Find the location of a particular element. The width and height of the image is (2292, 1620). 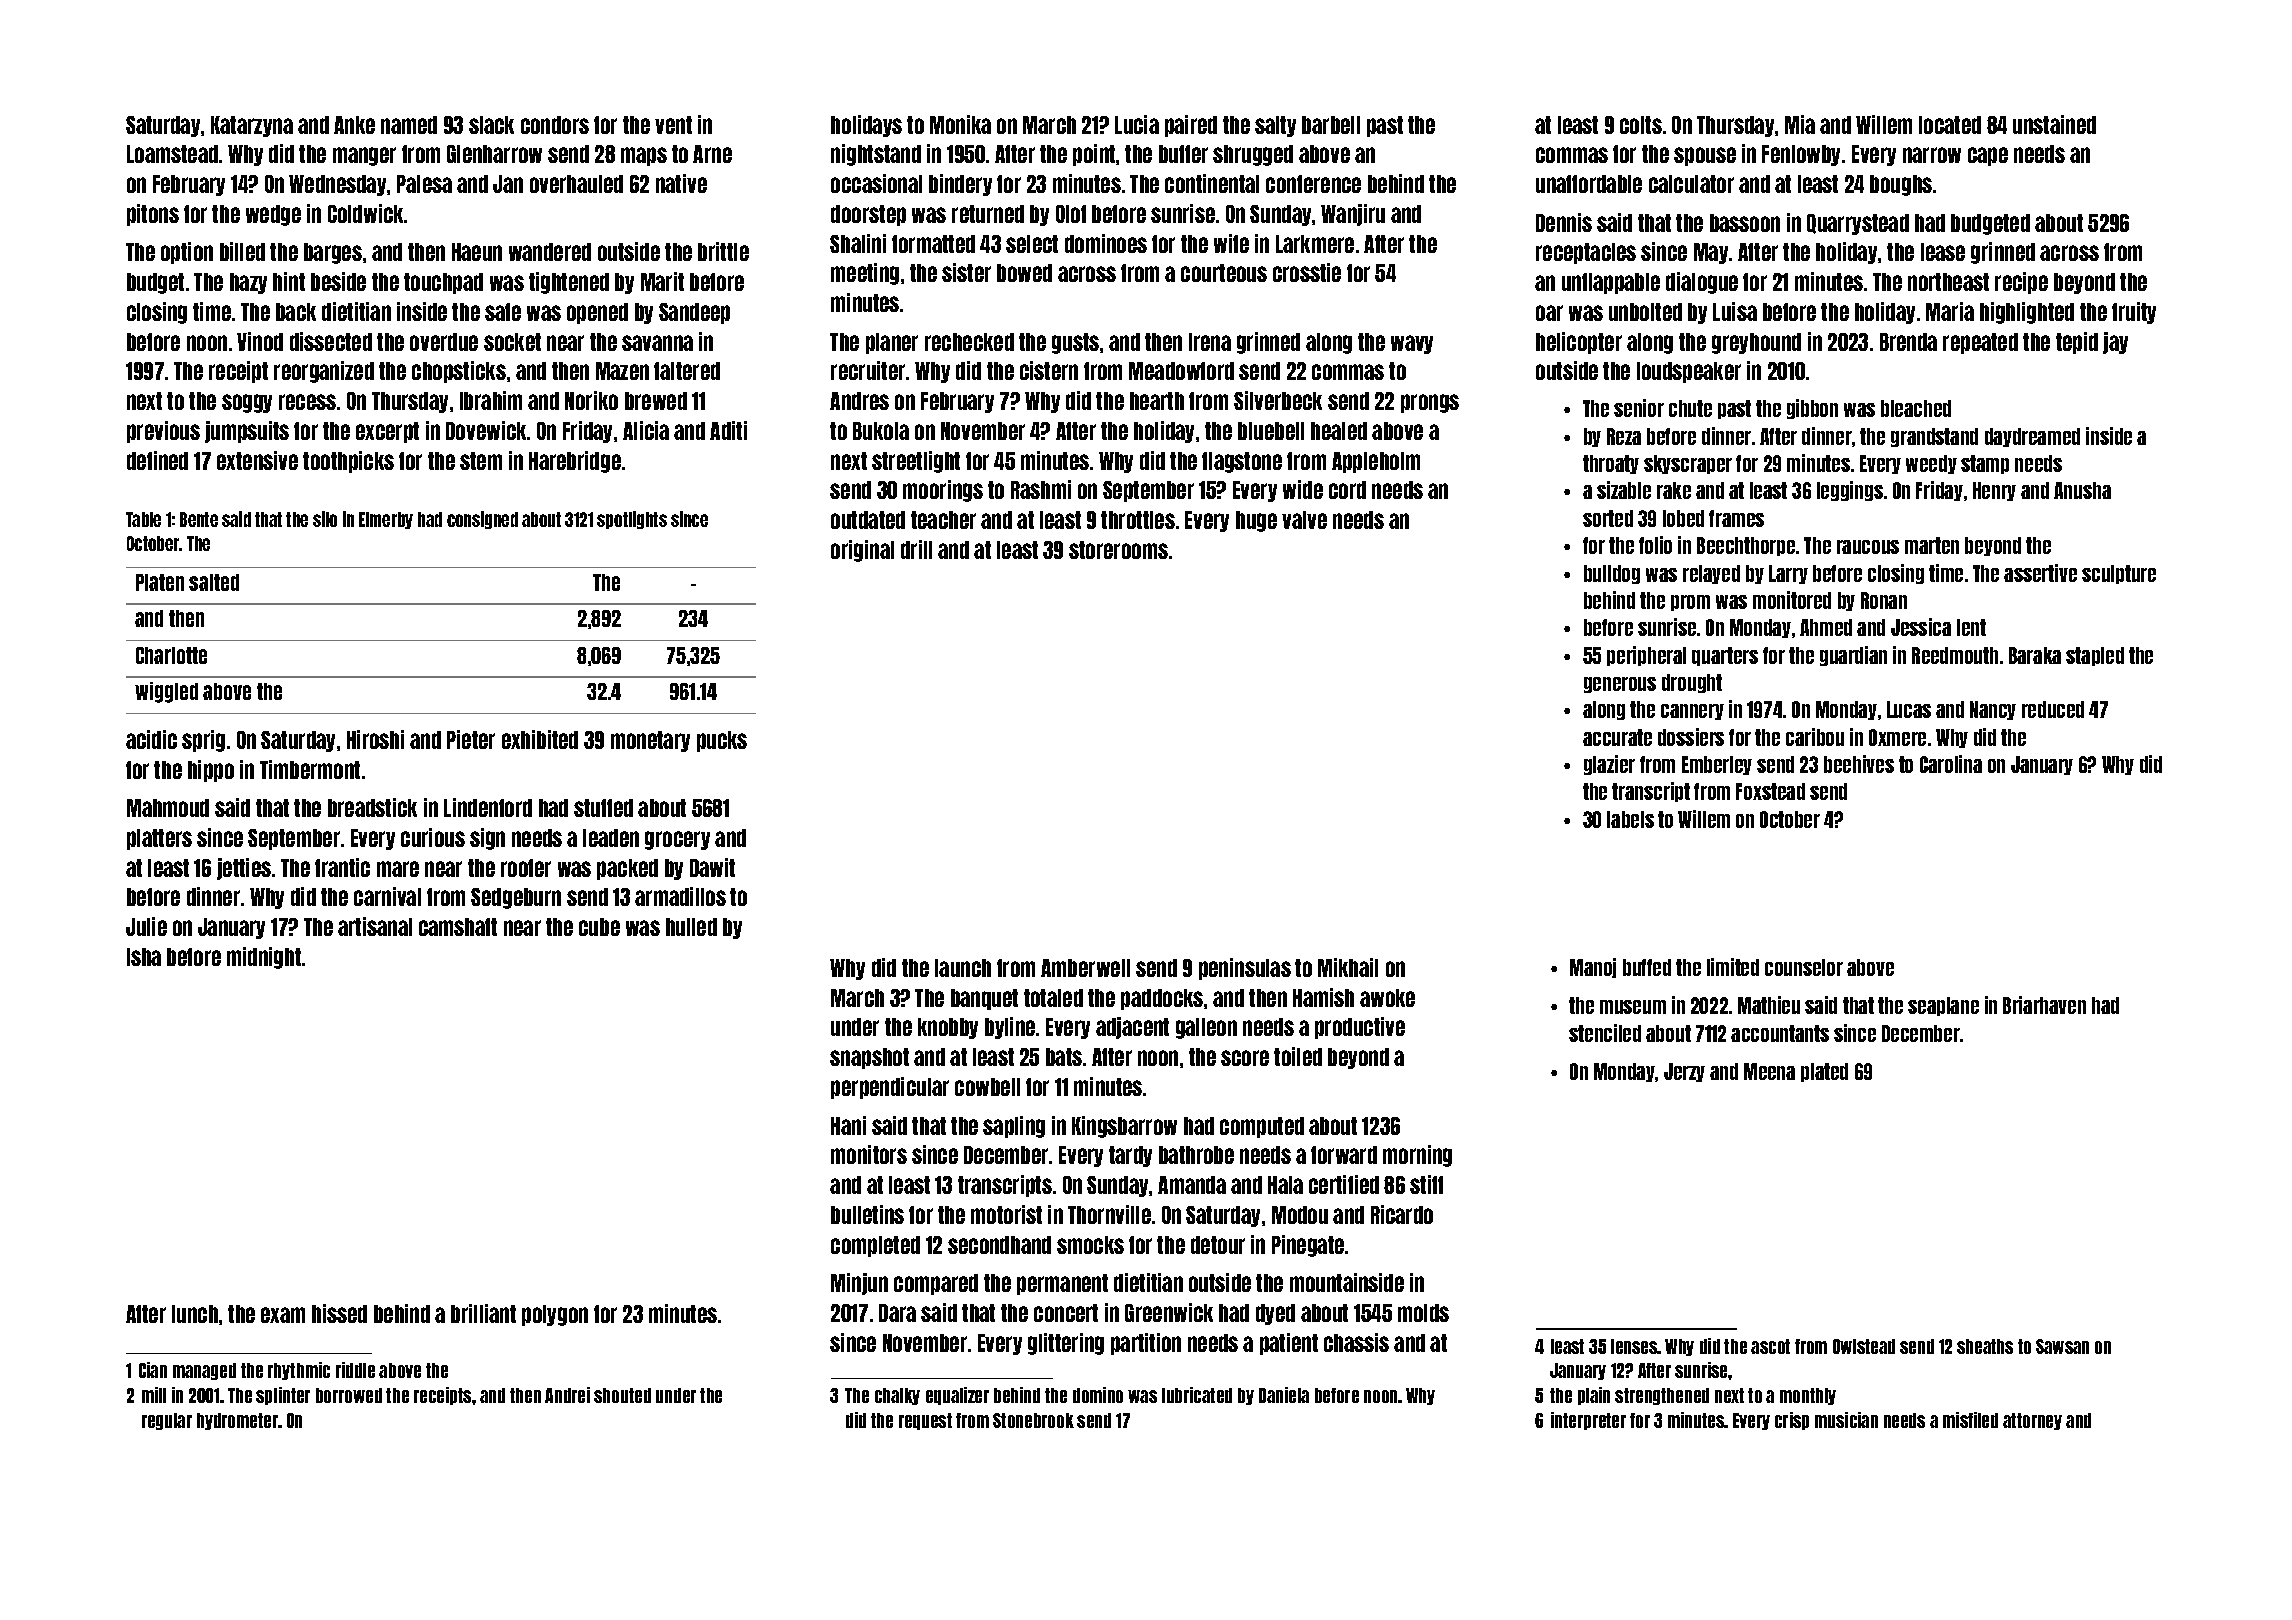

wiggled is located at coordinates (166, 692).
